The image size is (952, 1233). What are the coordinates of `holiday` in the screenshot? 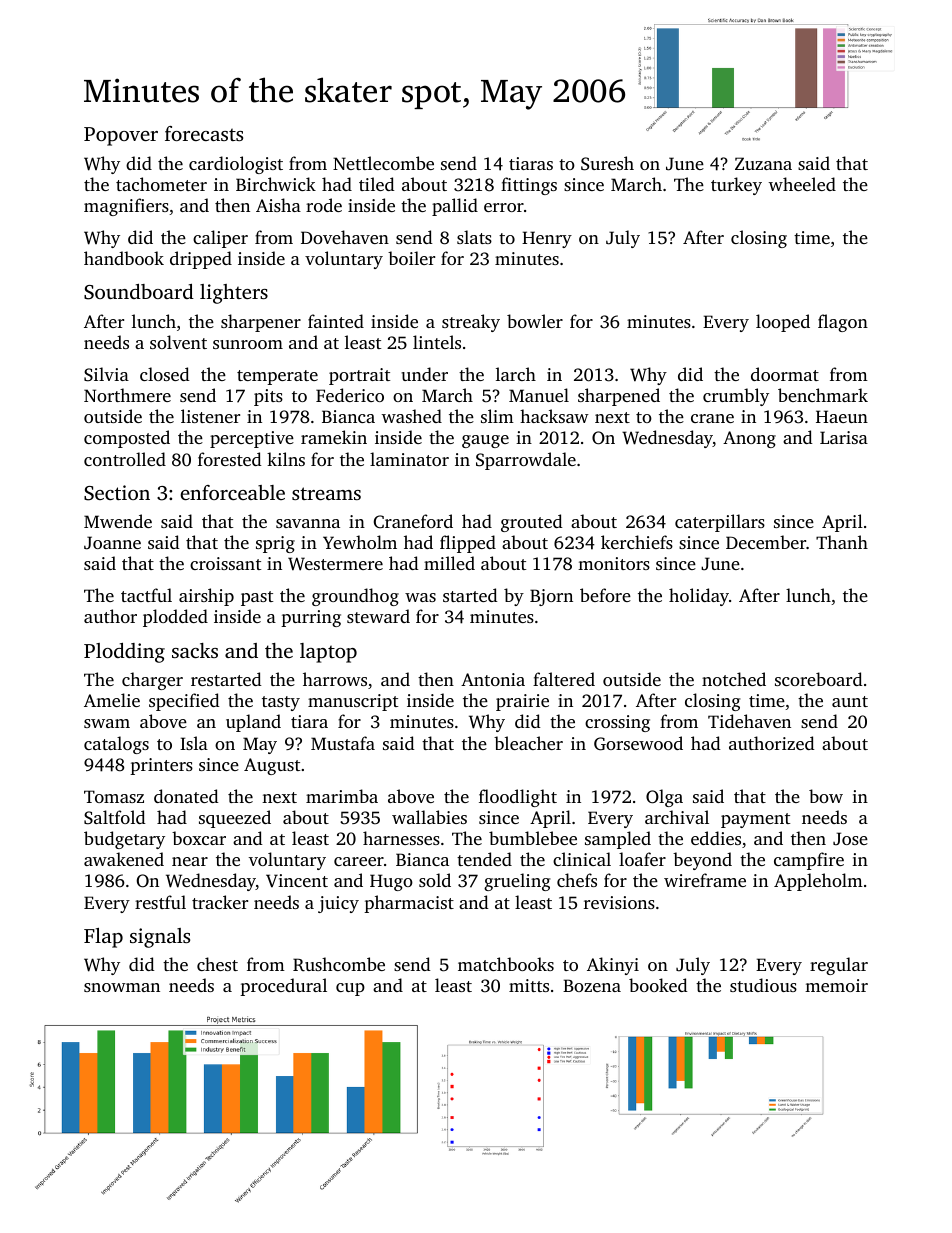 It's located at (699, 597).
